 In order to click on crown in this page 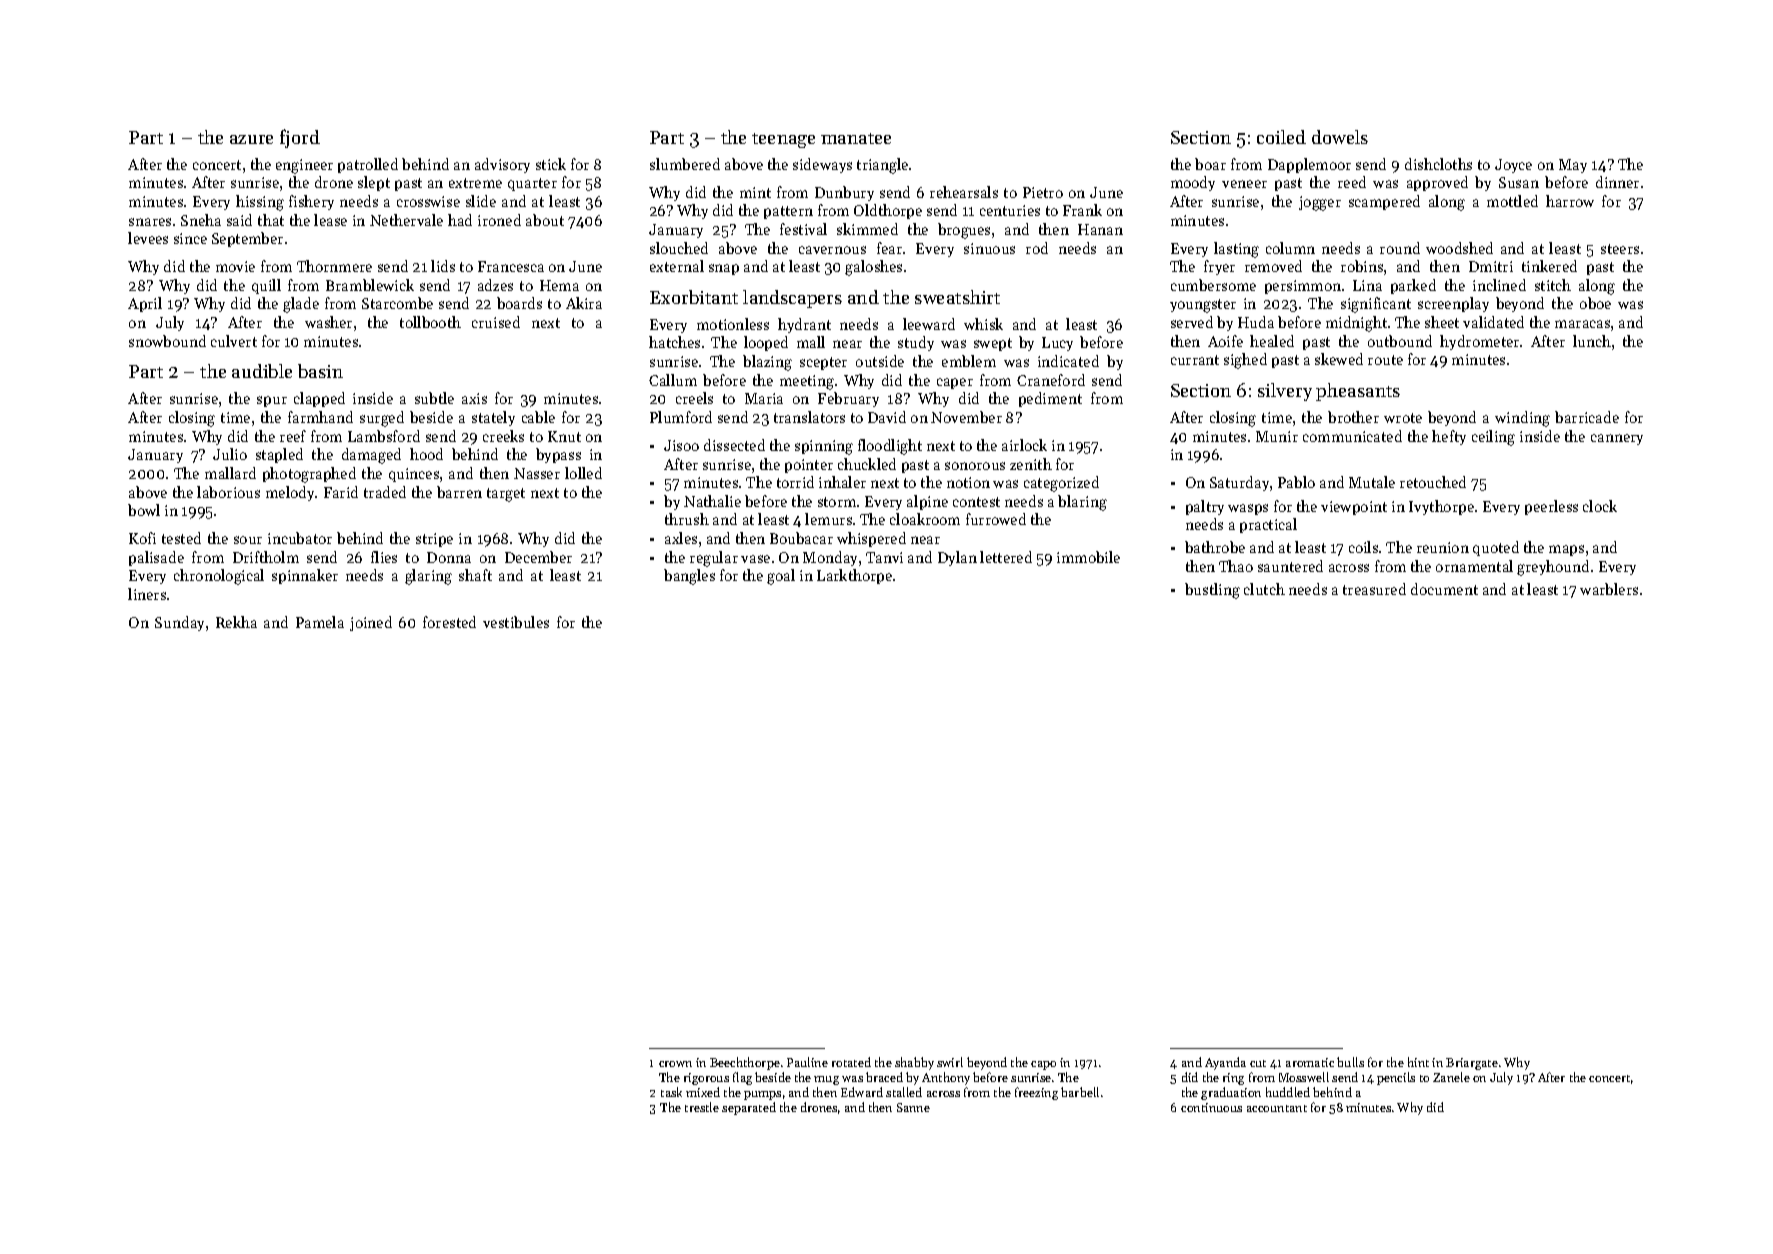, I will do `click(675, 1064)`.
